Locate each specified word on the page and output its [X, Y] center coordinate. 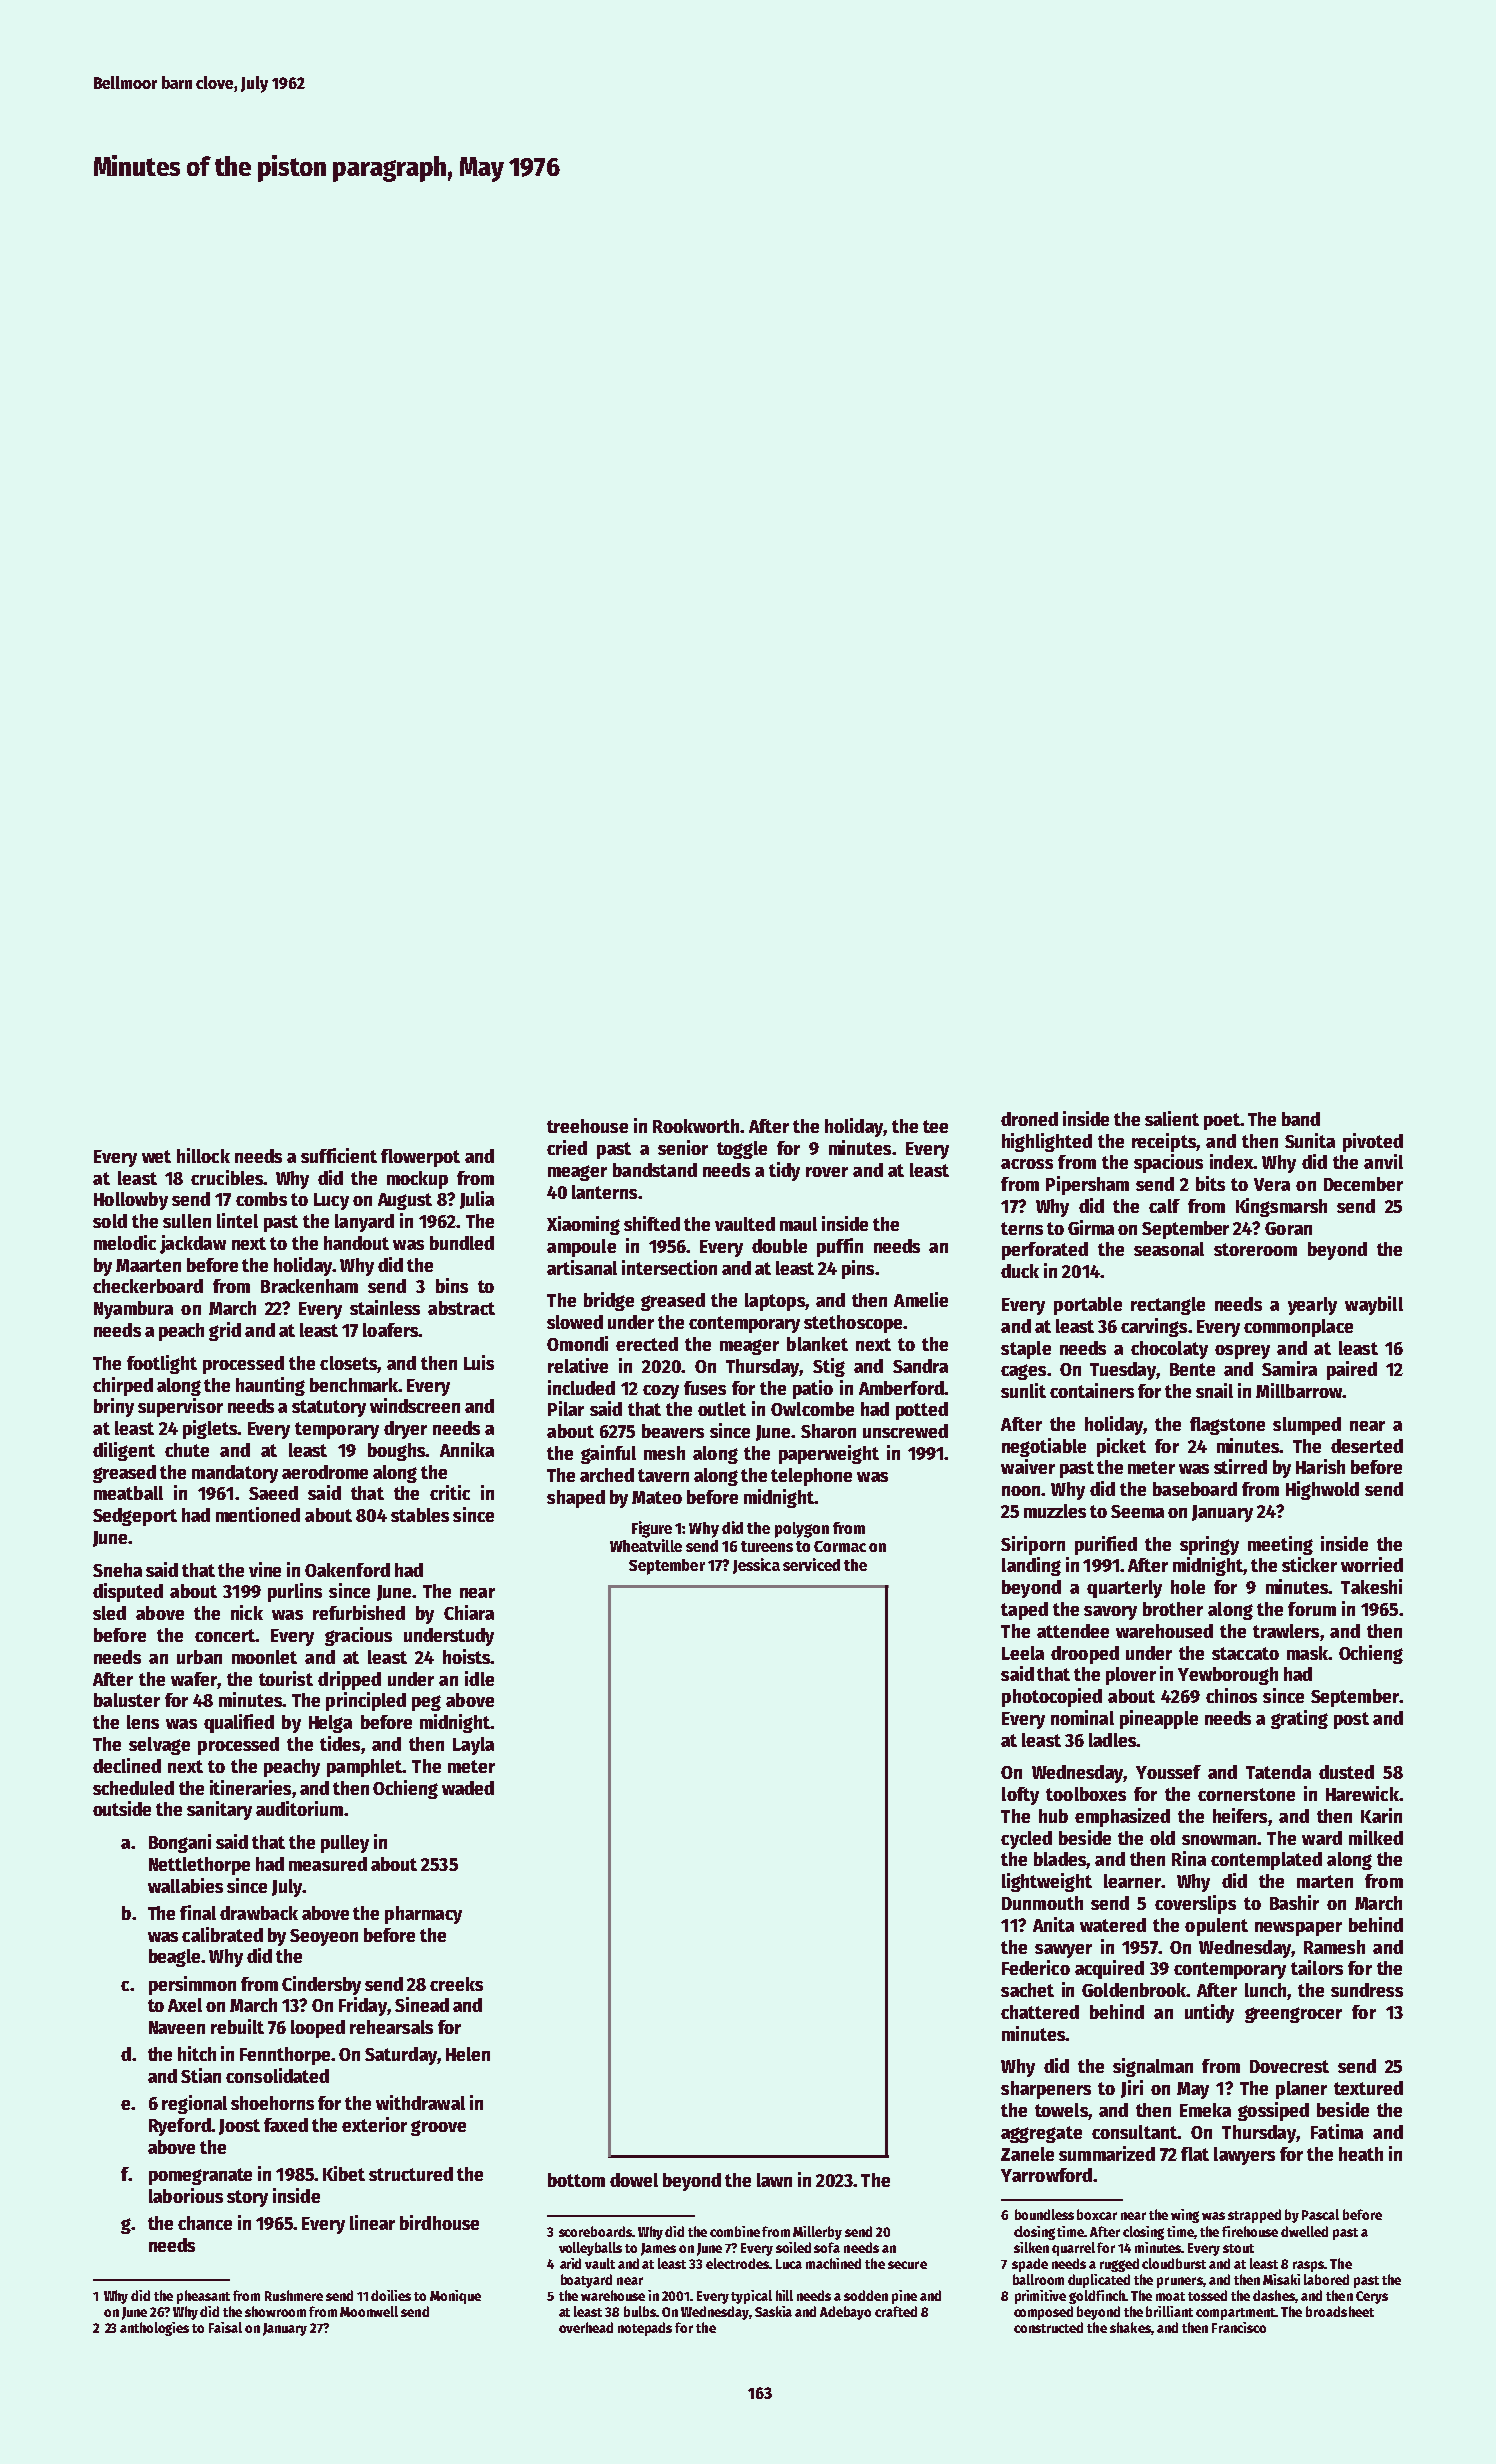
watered [1113, 1925]
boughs [396, 1452]
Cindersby [321, 1985]
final [198, 1912]
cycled [1026, 1840]
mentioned [258, 1514]
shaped [576, 1499]
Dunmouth [1042, 1903]
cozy [661, 1392]
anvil [1383, 1161]
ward [1322, 1838]
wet [156, 1156]
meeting [1280, 1545]
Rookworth [696, 1126]
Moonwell [369, 2311]
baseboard [1195, 1489]
